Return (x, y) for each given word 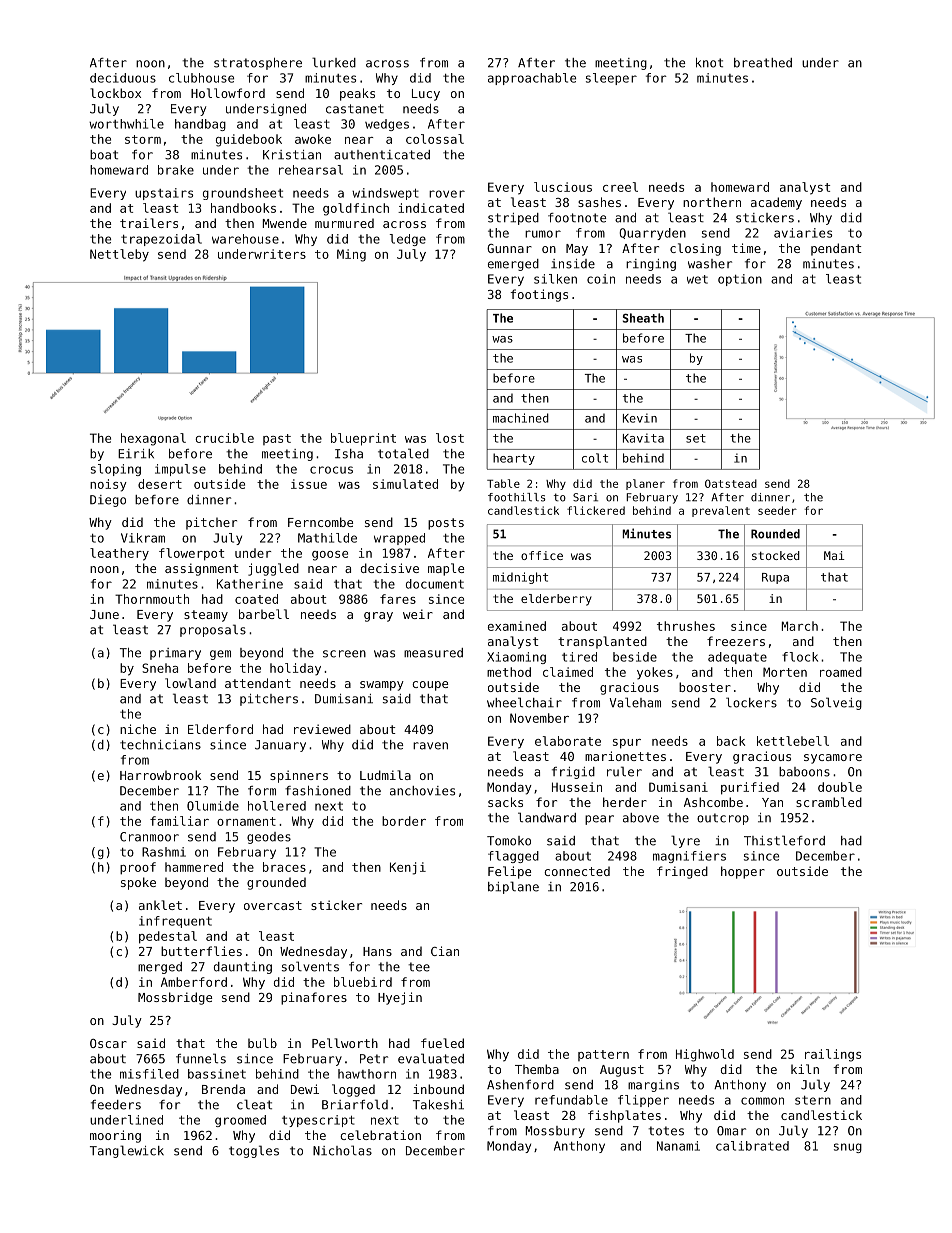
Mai (834, 555)
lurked (334, 62)
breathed (763, 63)
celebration (380, 1135)
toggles (254, 1151)
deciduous (123, 78)
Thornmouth (152, 599)
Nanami (678, 1146)
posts (446, 524)
